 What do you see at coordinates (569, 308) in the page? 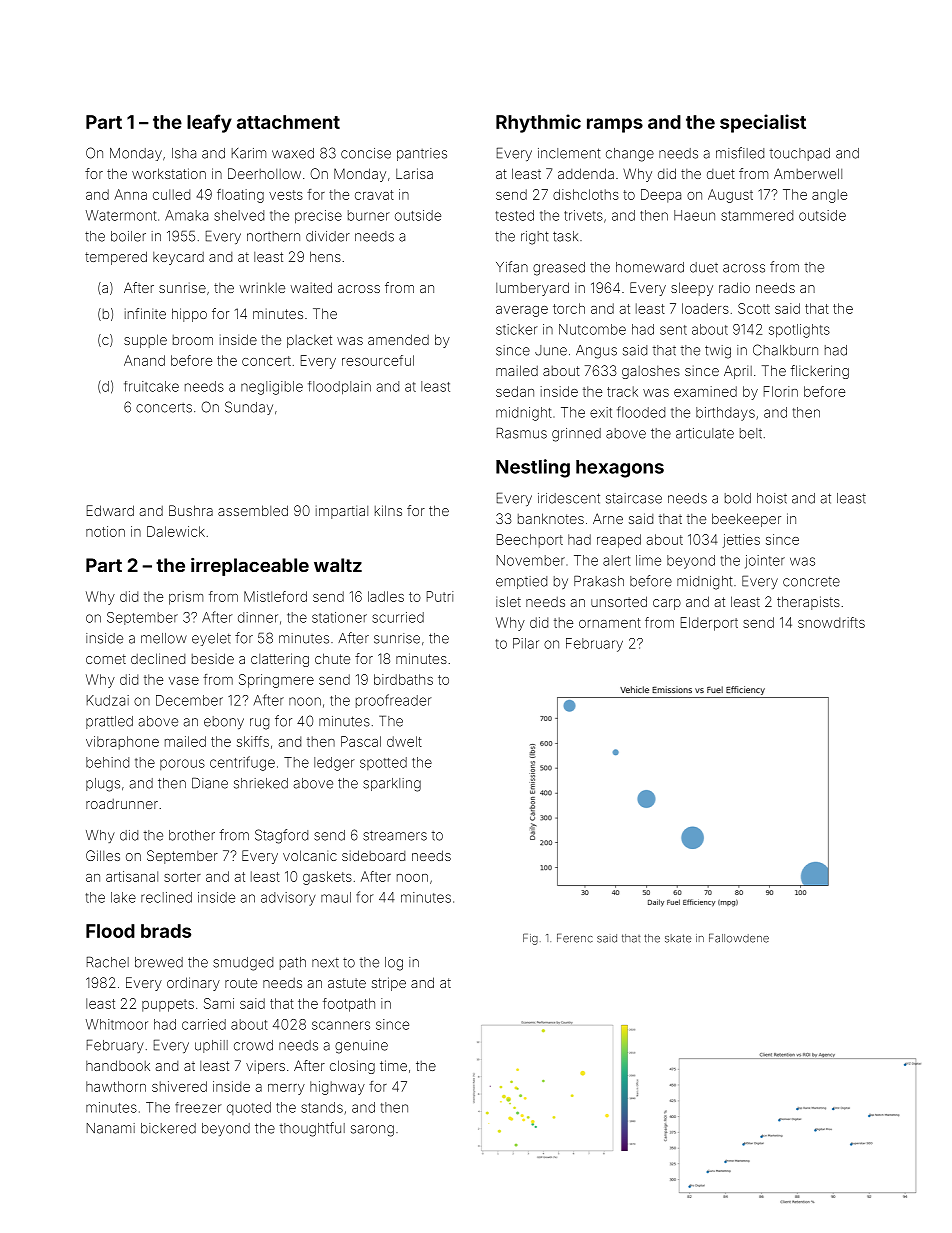
I see `torch` at bounding box center [569, 308].
